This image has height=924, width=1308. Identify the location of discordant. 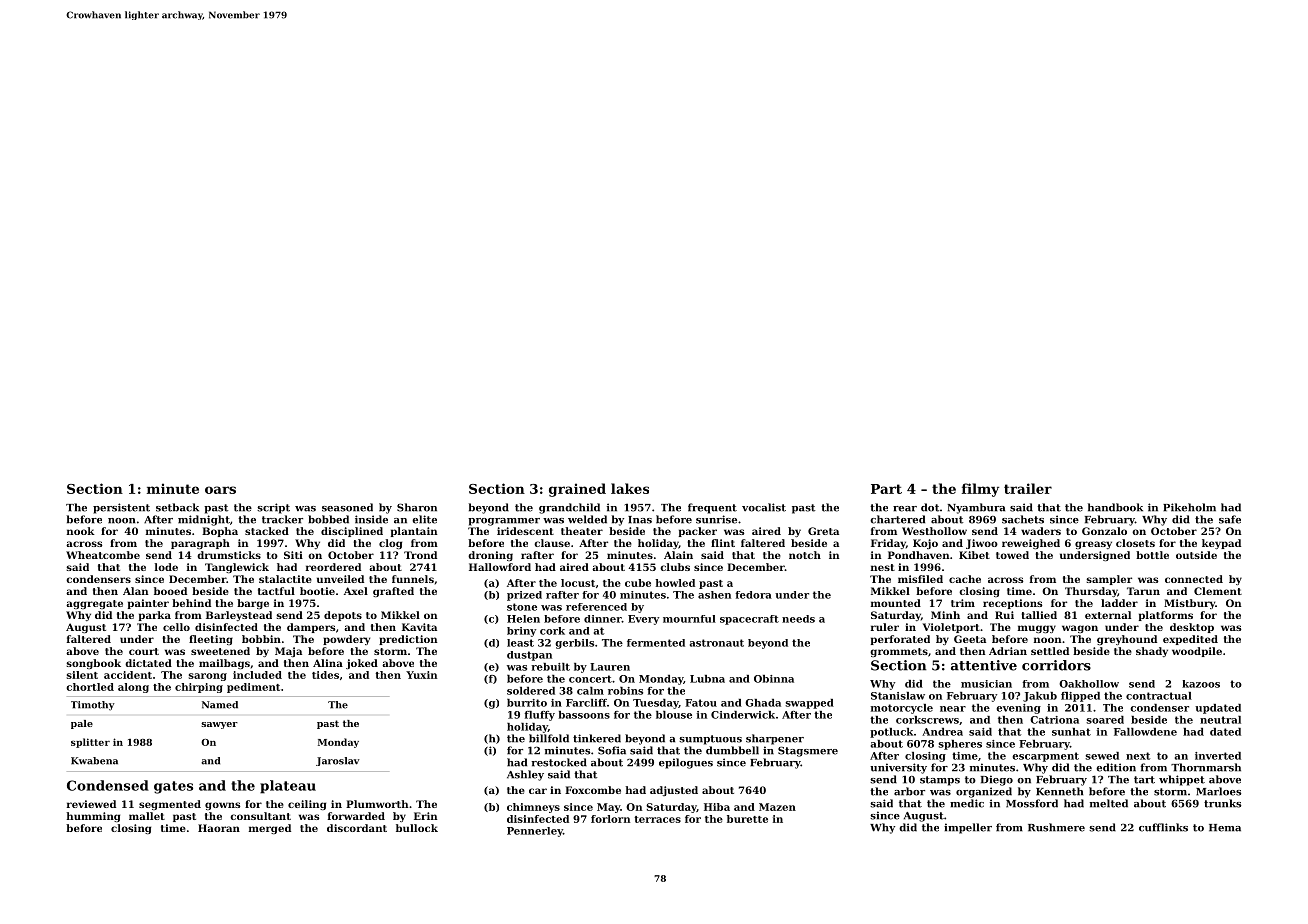
(357, 828).
